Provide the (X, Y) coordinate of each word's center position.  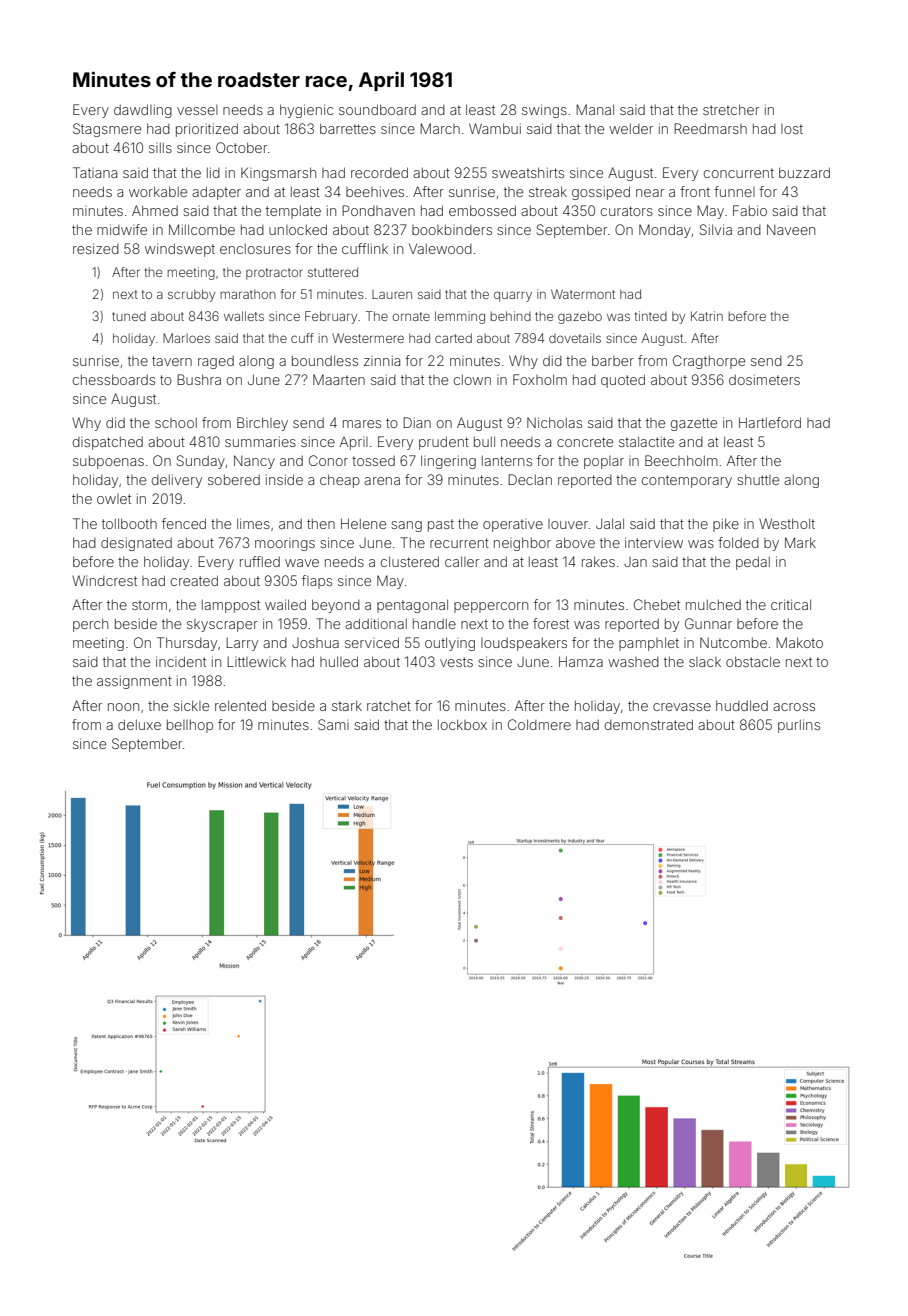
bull (484, 441)
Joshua (315, 643)
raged (216, 362)
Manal (595, 109)
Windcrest (104, 580)
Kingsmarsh (278, 174)
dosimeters (764, 379)
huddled (742, 705)
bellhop (190, 726)
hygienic (306, 111)
